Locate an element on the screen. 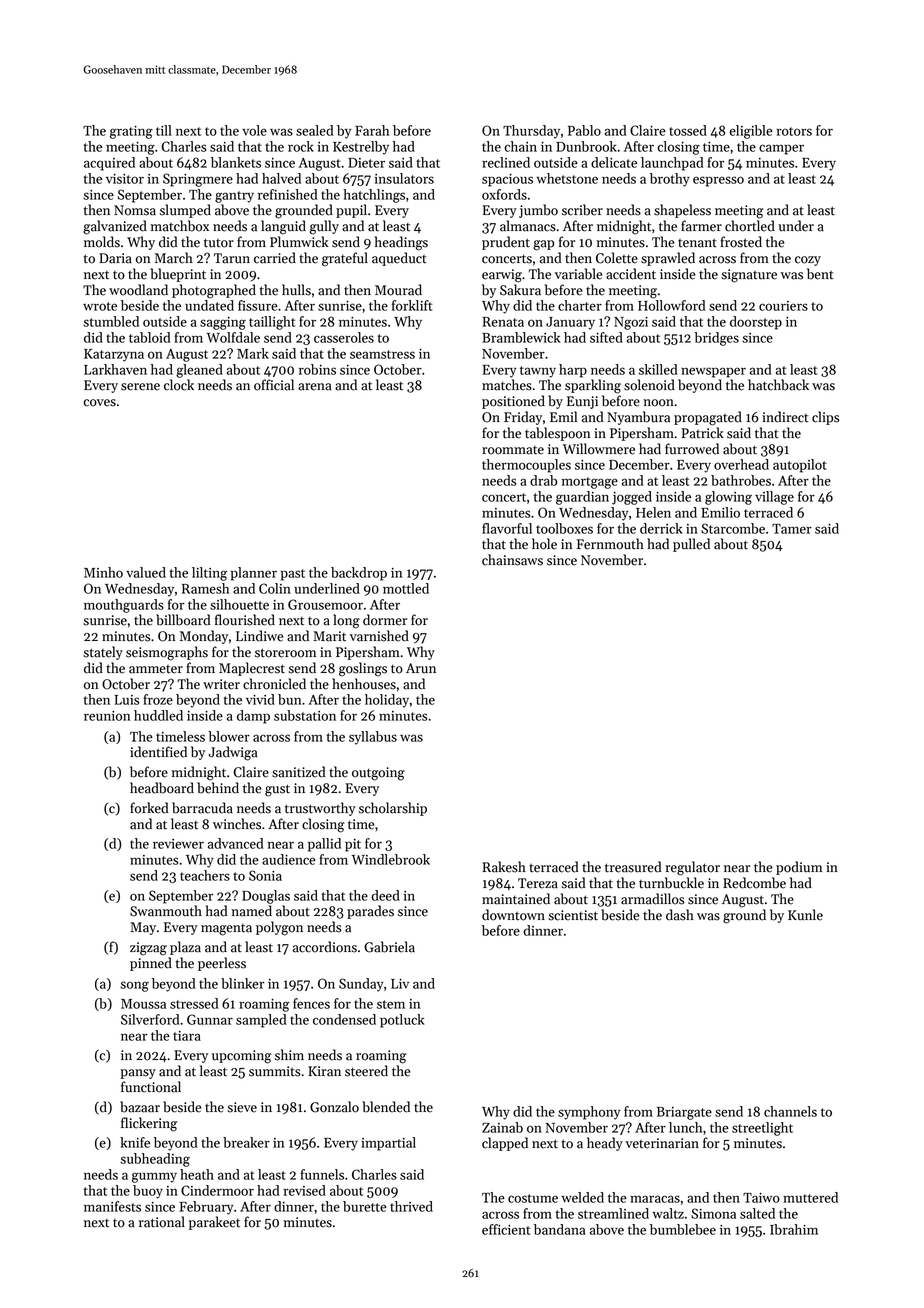  polygon is located at coordinates (279, 928).
